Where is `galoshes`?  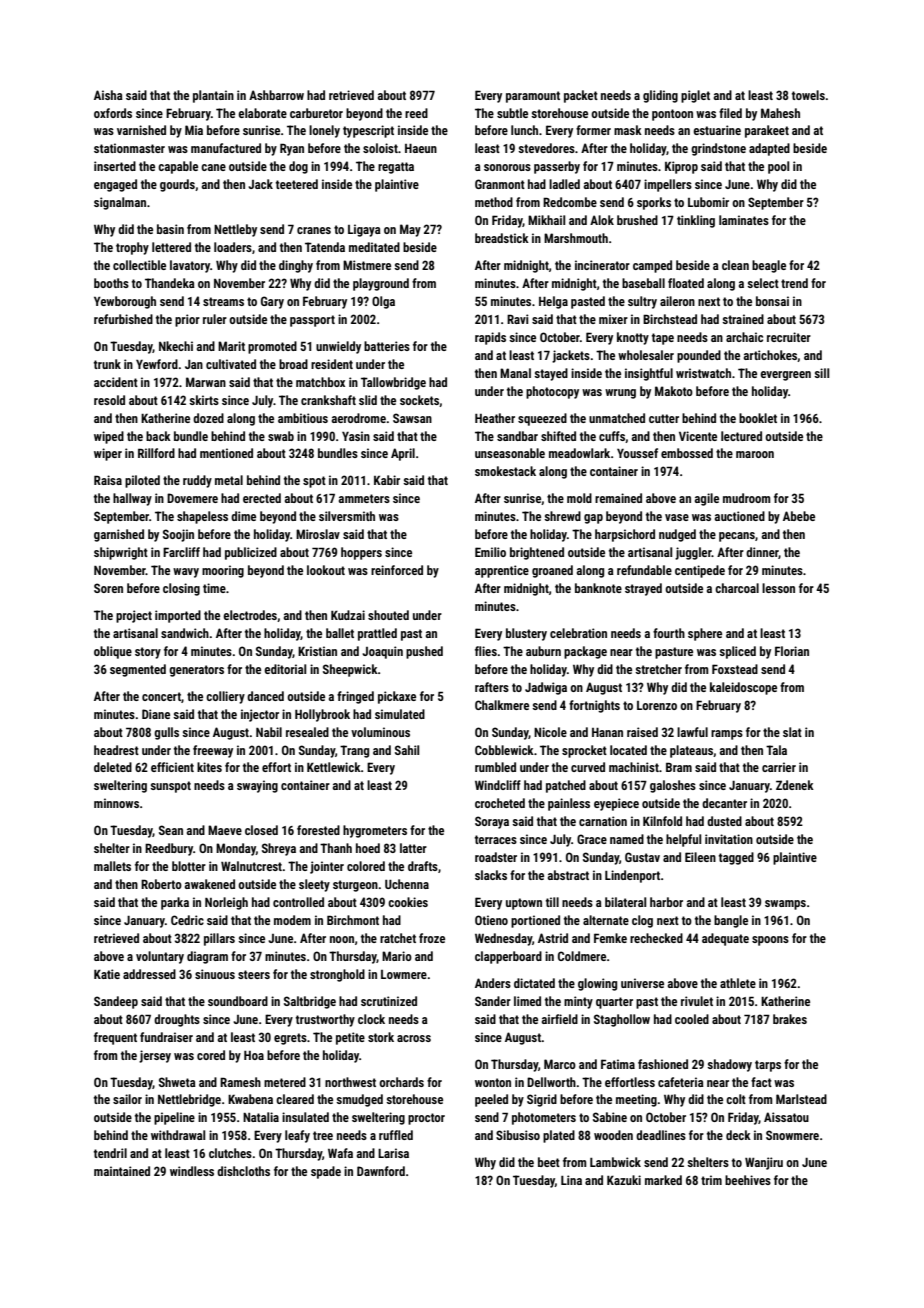 galoshes is located at coordinates (673, 786).
